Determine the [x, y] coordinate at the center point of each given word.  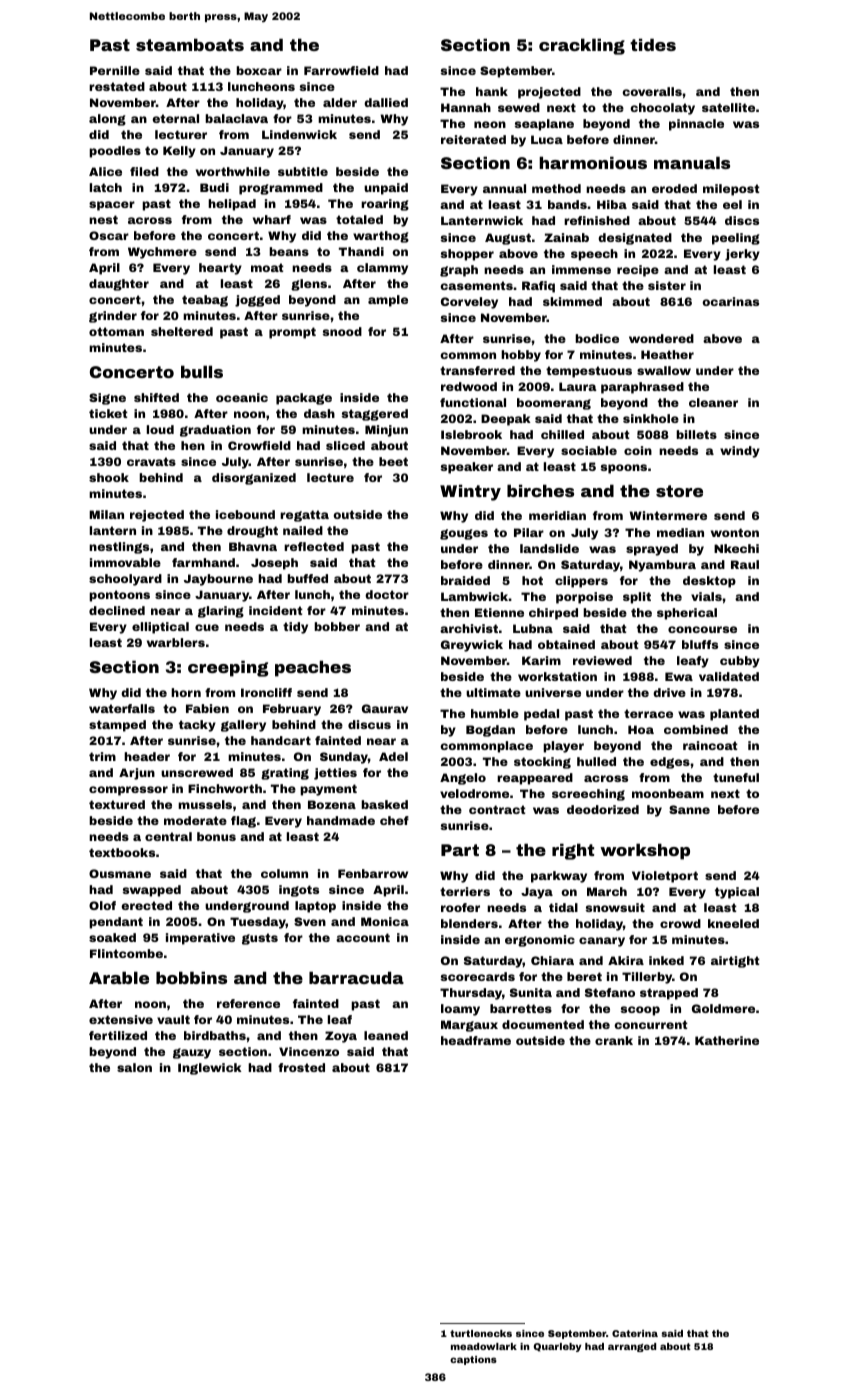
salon [134, 1067]
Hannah [466, 107]
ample [388, 301]
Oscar [109, 235]
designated [635, 239]
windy [740, 452]
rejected [157, 516]
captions [473, 1360]
